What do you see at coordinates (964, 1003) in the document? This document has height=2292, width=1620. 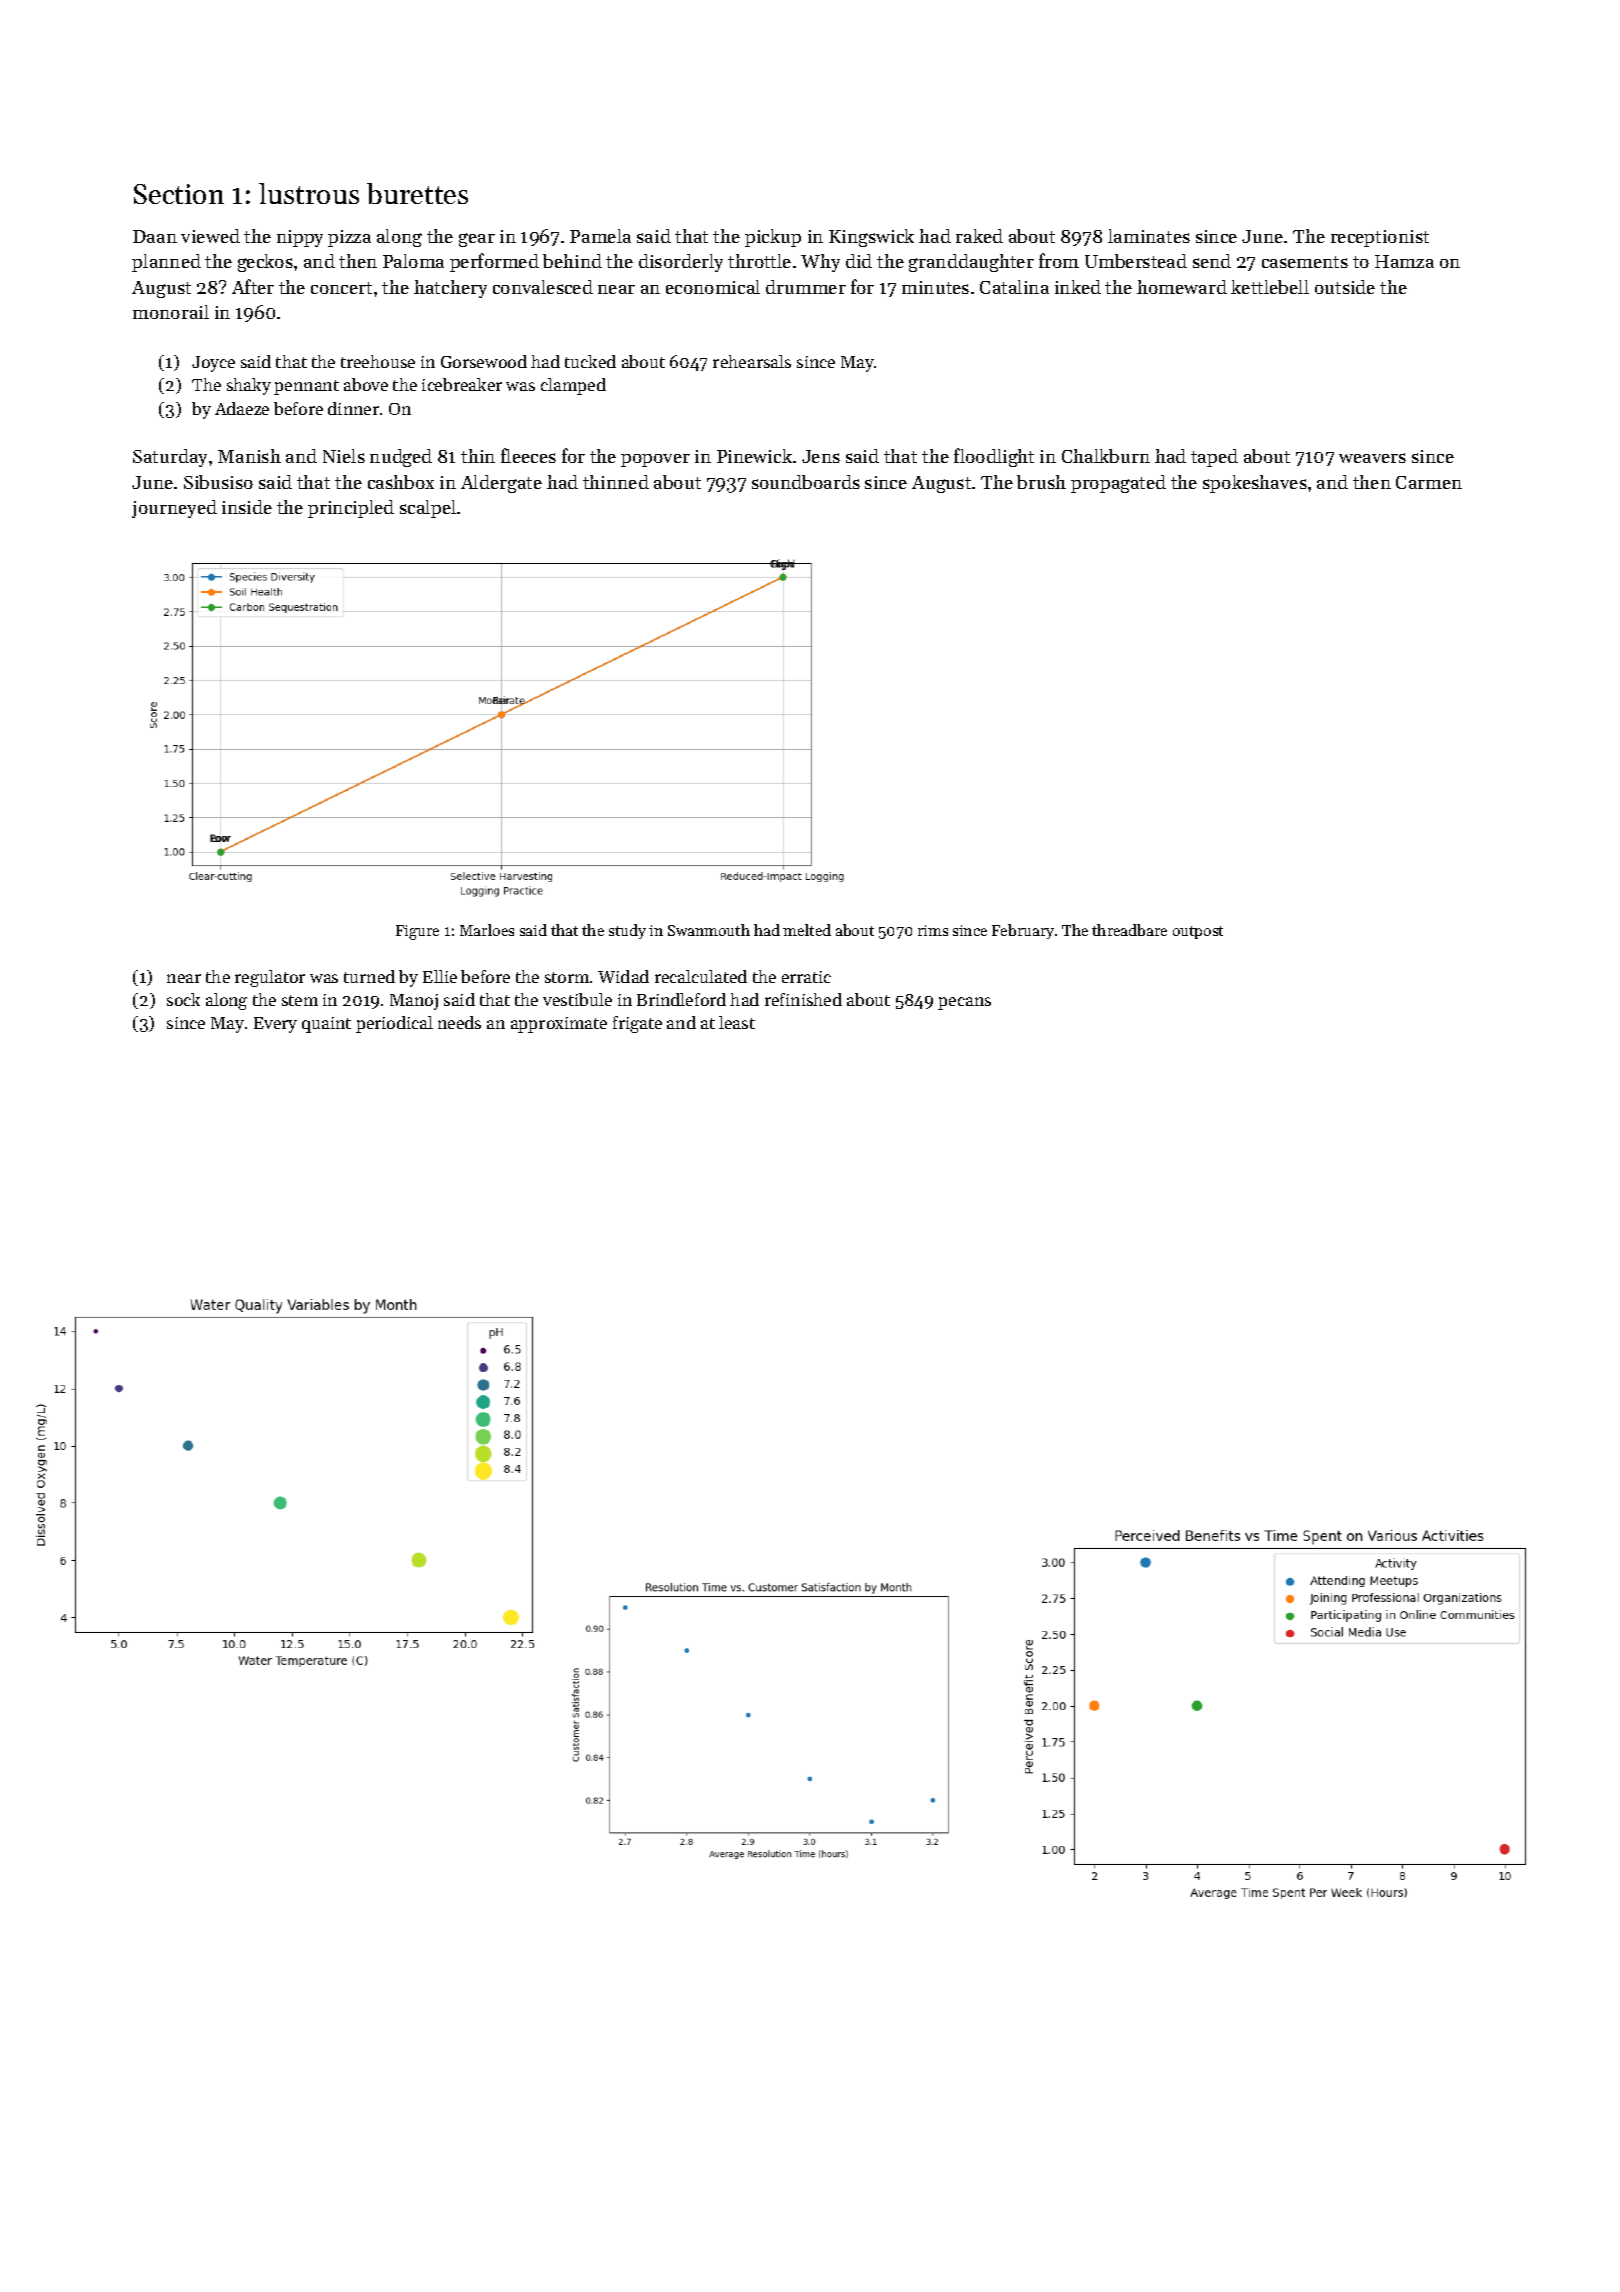 I see `pecans` at bounding box center [964, 1003].
